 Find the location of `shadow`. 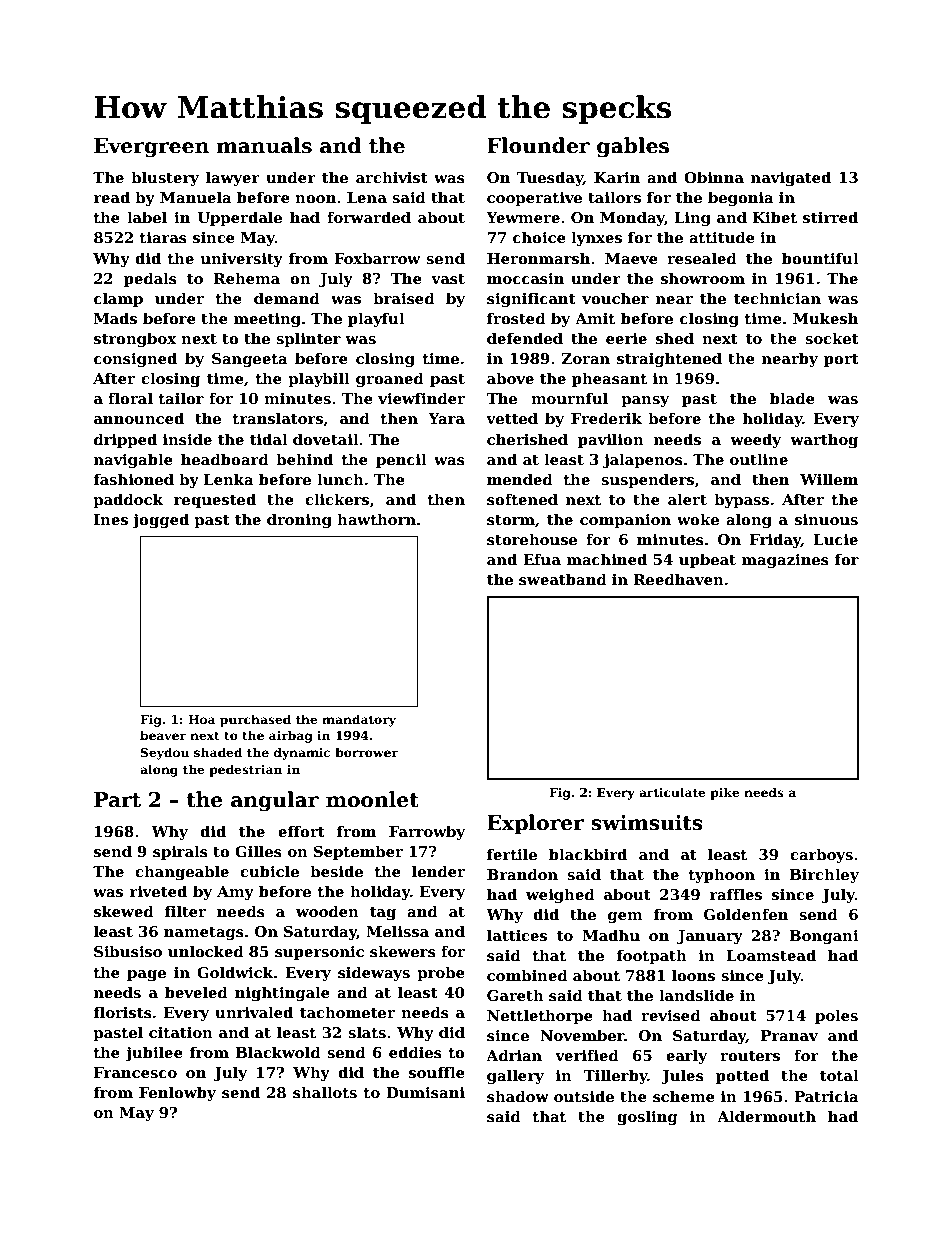

shadow is located at coordinates (518, 1096).
